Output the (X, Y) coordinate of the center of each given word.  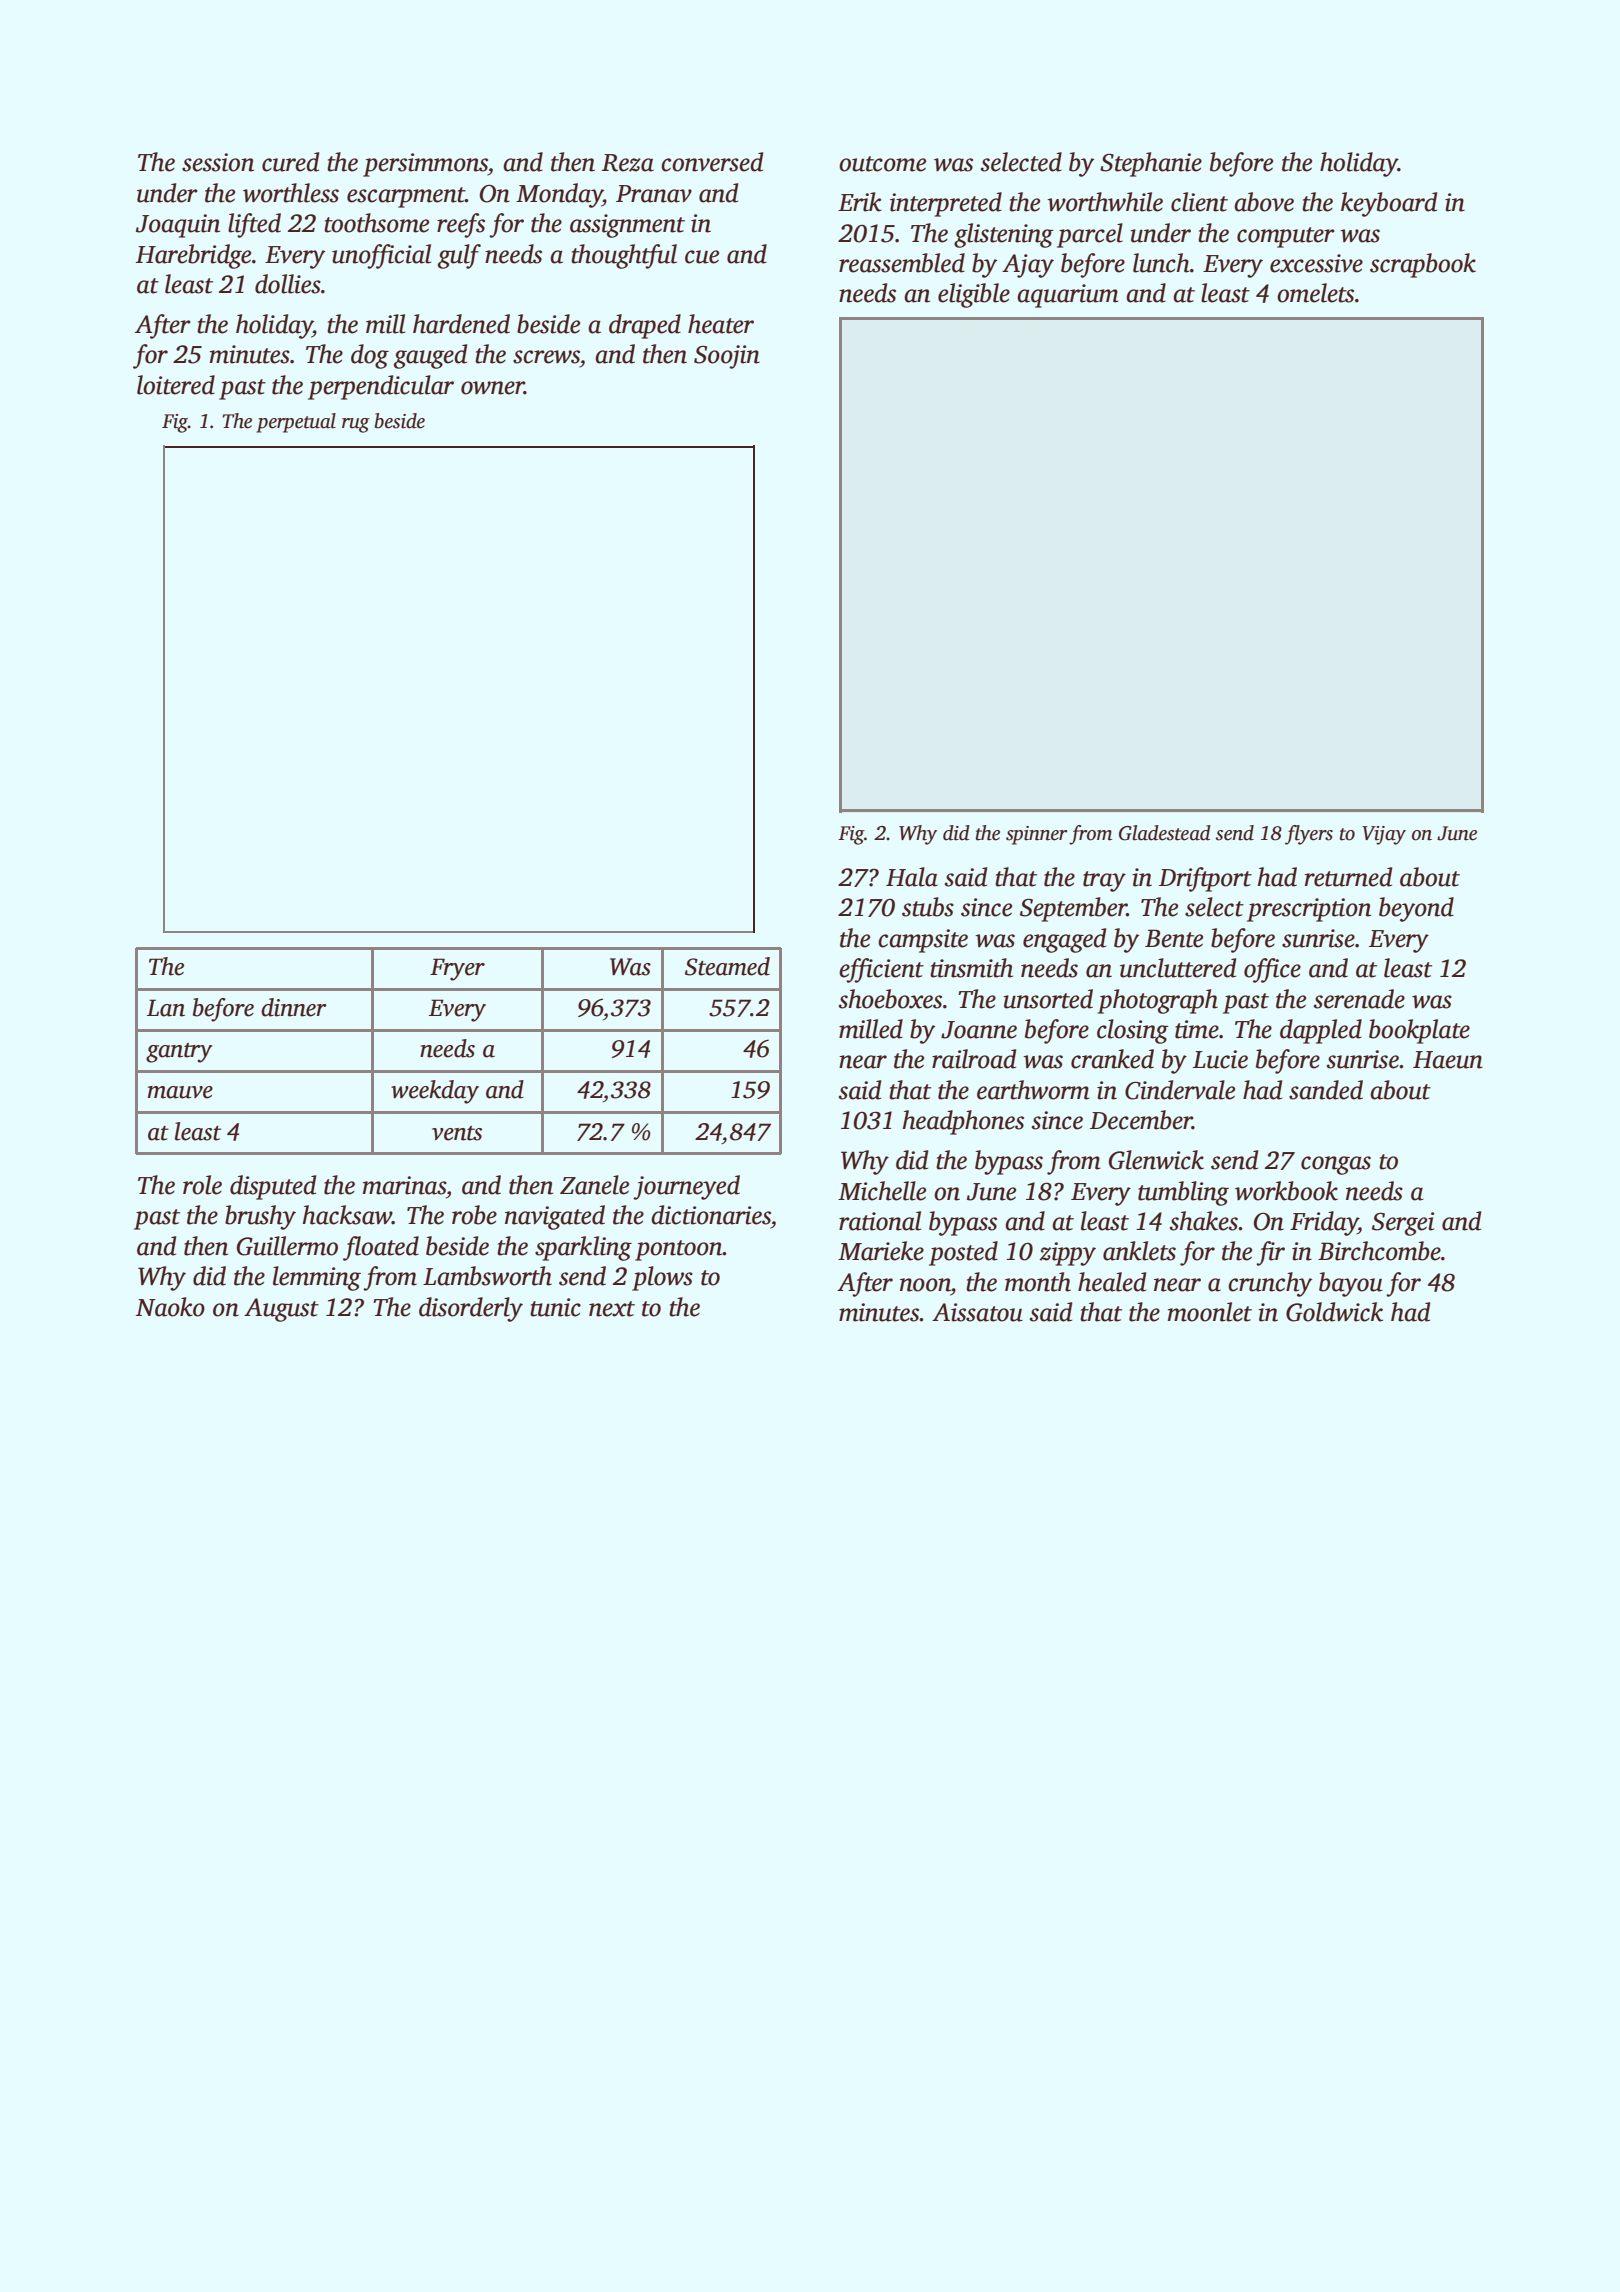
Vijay (1384, 835)
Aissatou (977, 1312)
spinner (1037, 835)
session (218, 162)
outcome (882, 164)
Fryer (457, 969)
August (281, 1310)
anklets (1139, 1251)
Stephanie (1151, 164)
